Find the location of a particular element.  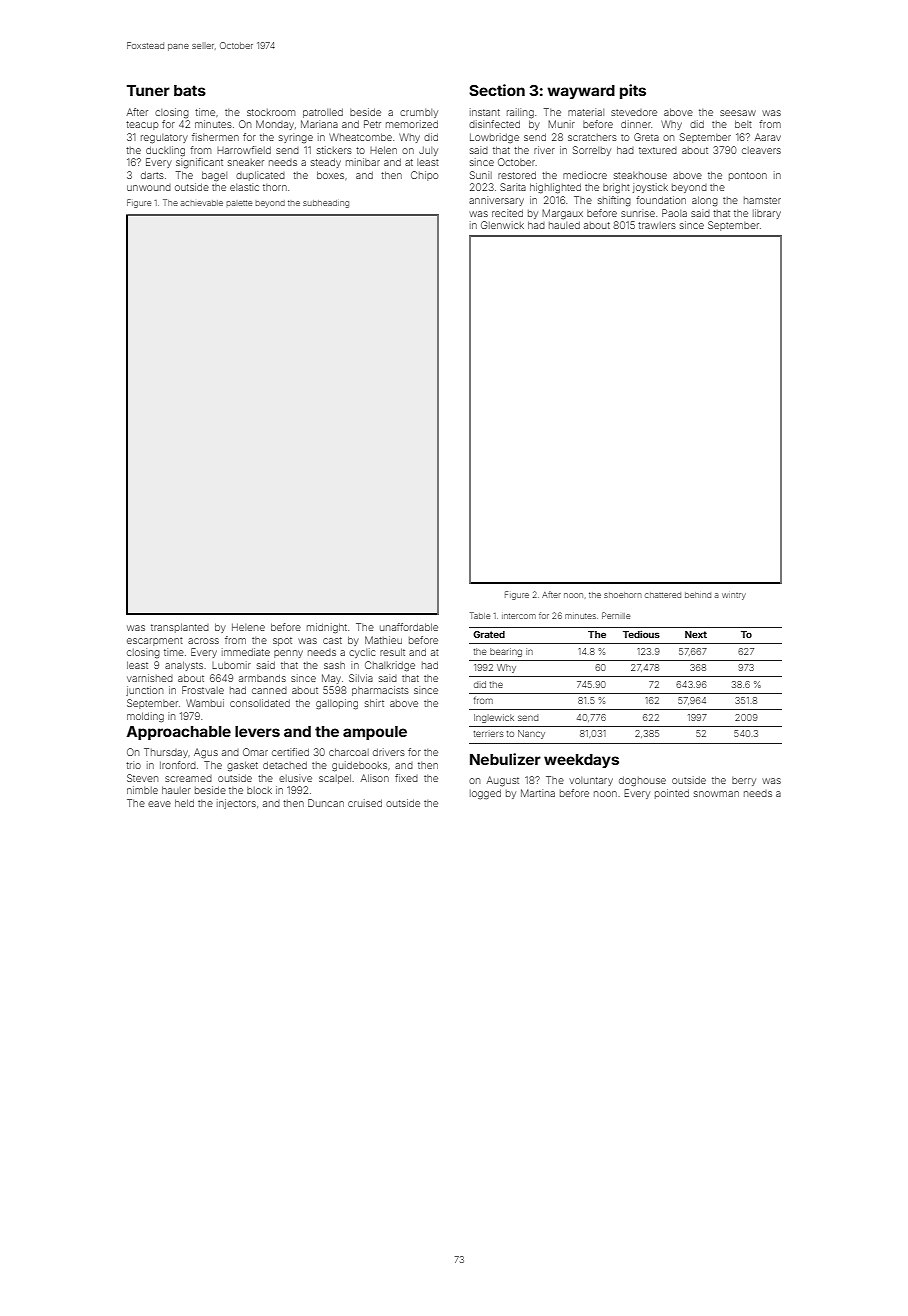

Glenwick is located at coordinates (502, 225).
